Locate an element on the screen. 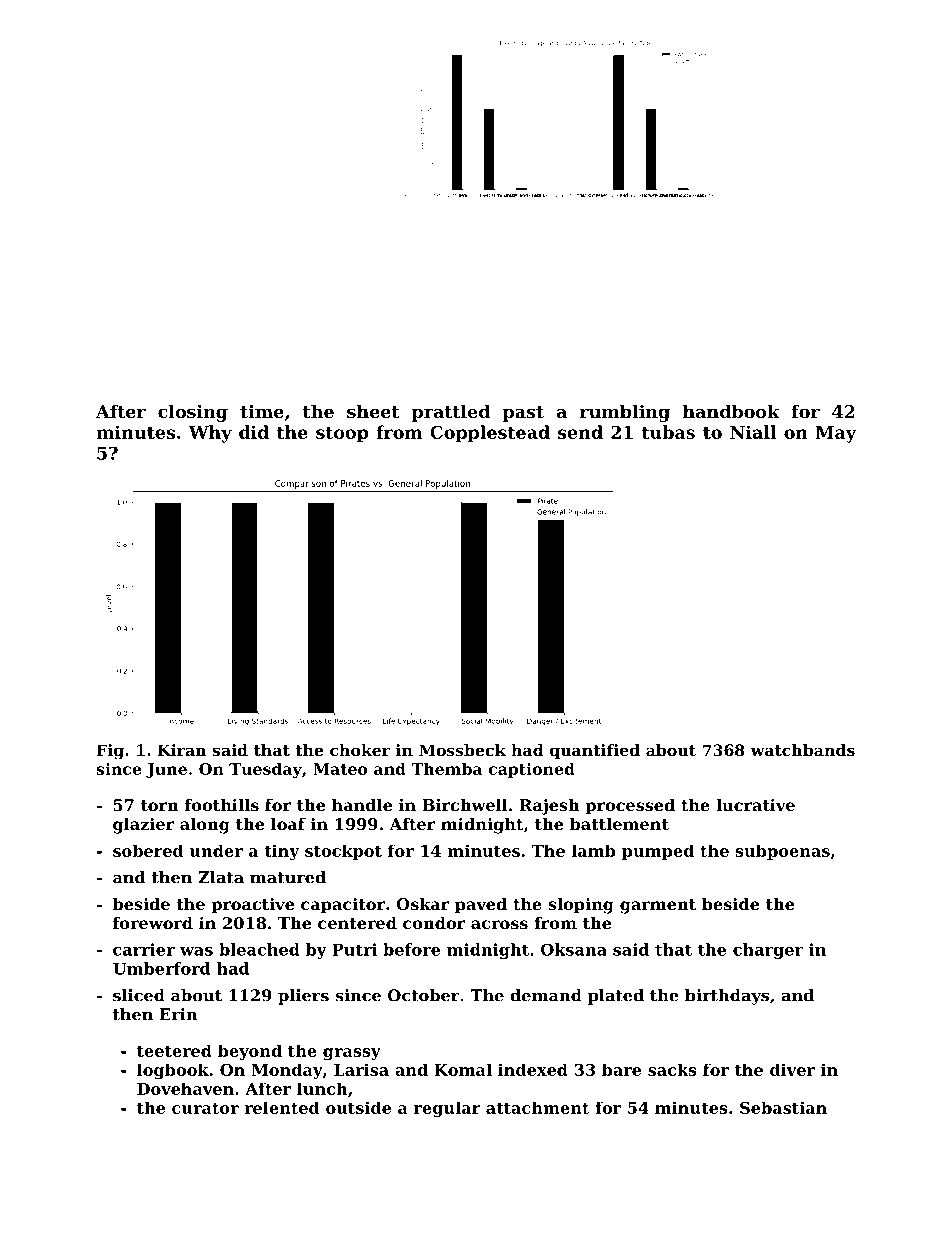 This screenshot has width=952, height=1233. Mossbeck is located at coordinates (462, 750).
